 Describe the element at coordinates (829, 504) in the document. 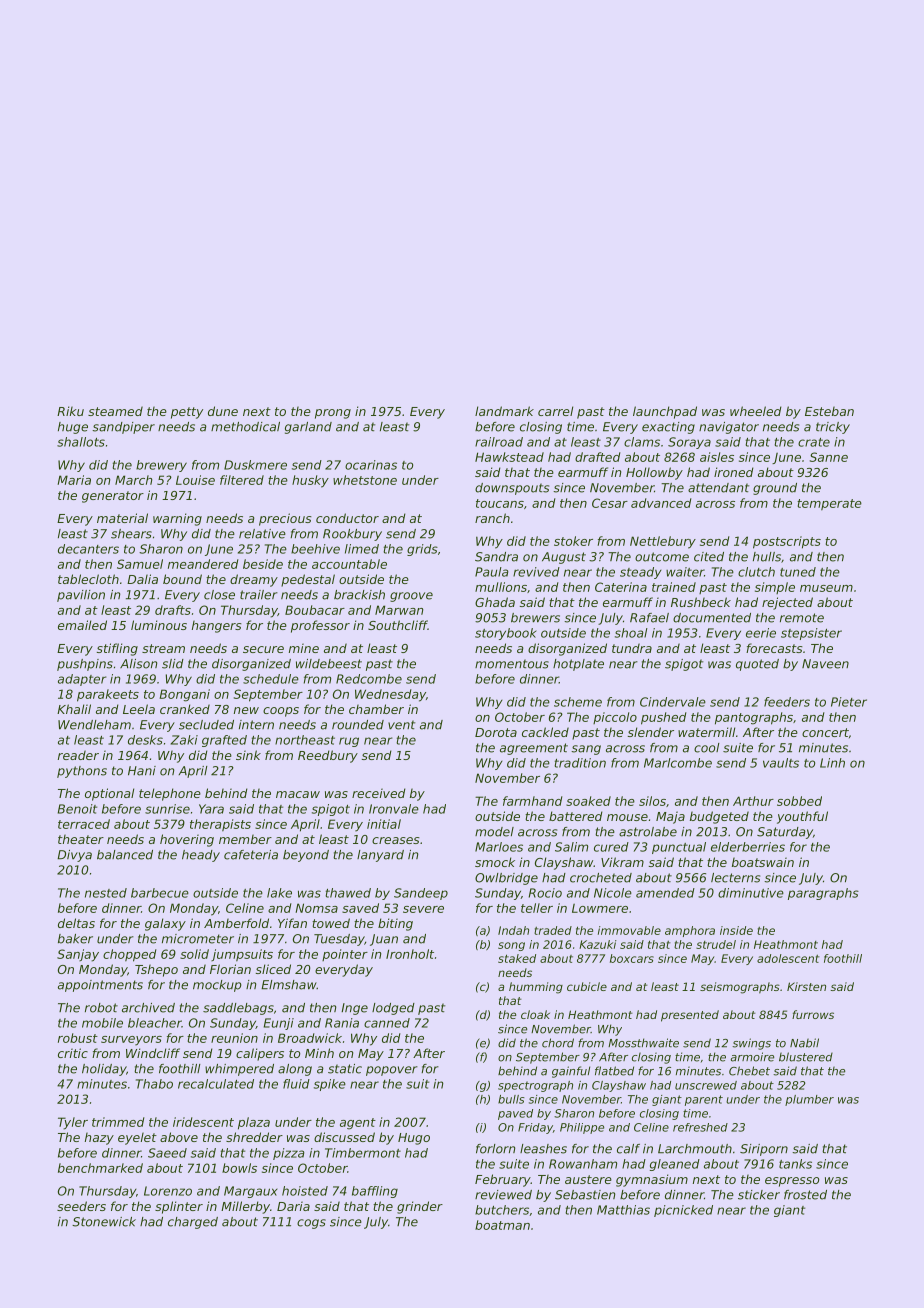

I see `temperate` at that location.
